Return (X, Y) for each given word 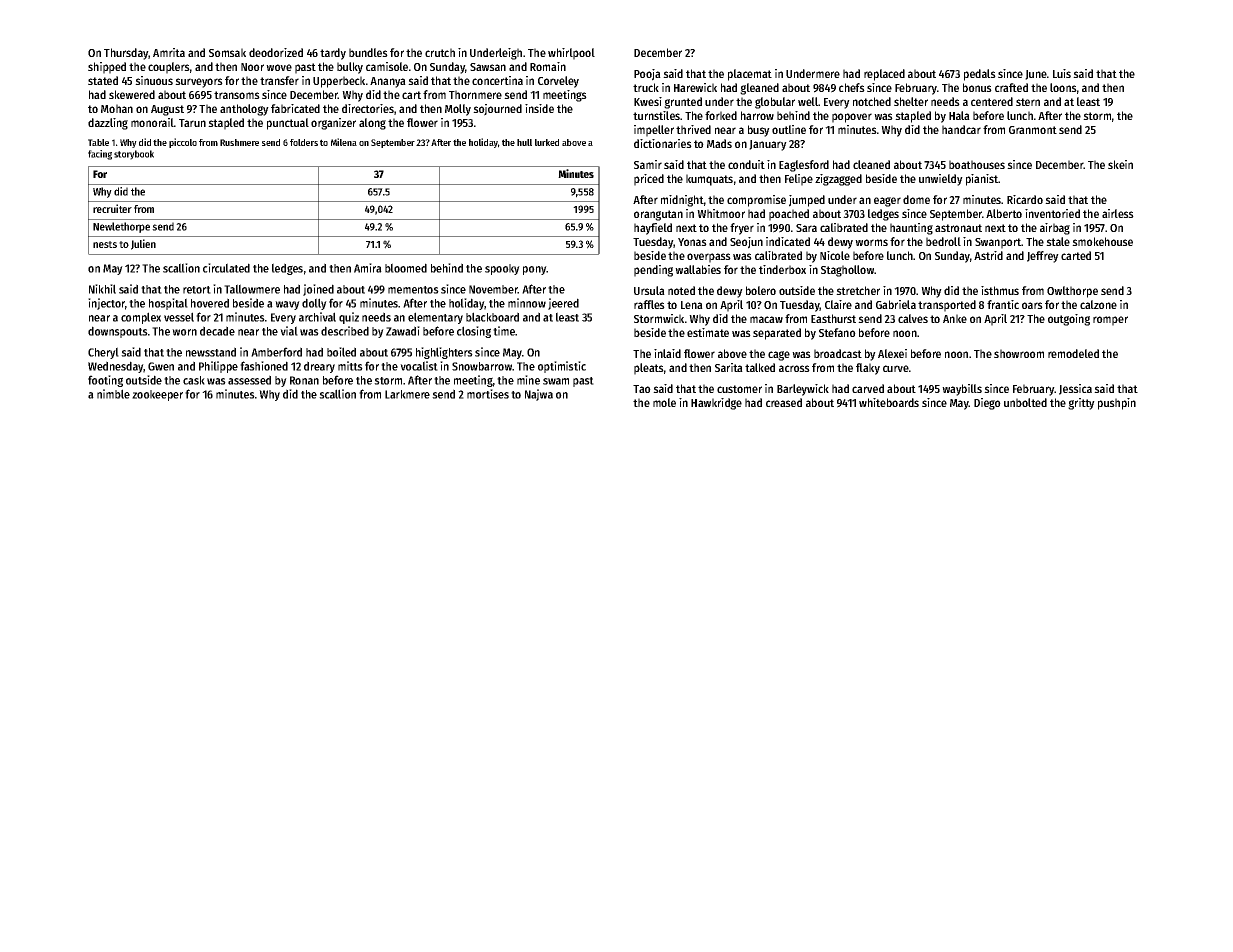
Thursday (126, 54)
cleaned (871, 164)
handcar (961, 129)
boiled (341, 352)
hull (524, 142)
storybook (134, 155)
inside (539, 108)
